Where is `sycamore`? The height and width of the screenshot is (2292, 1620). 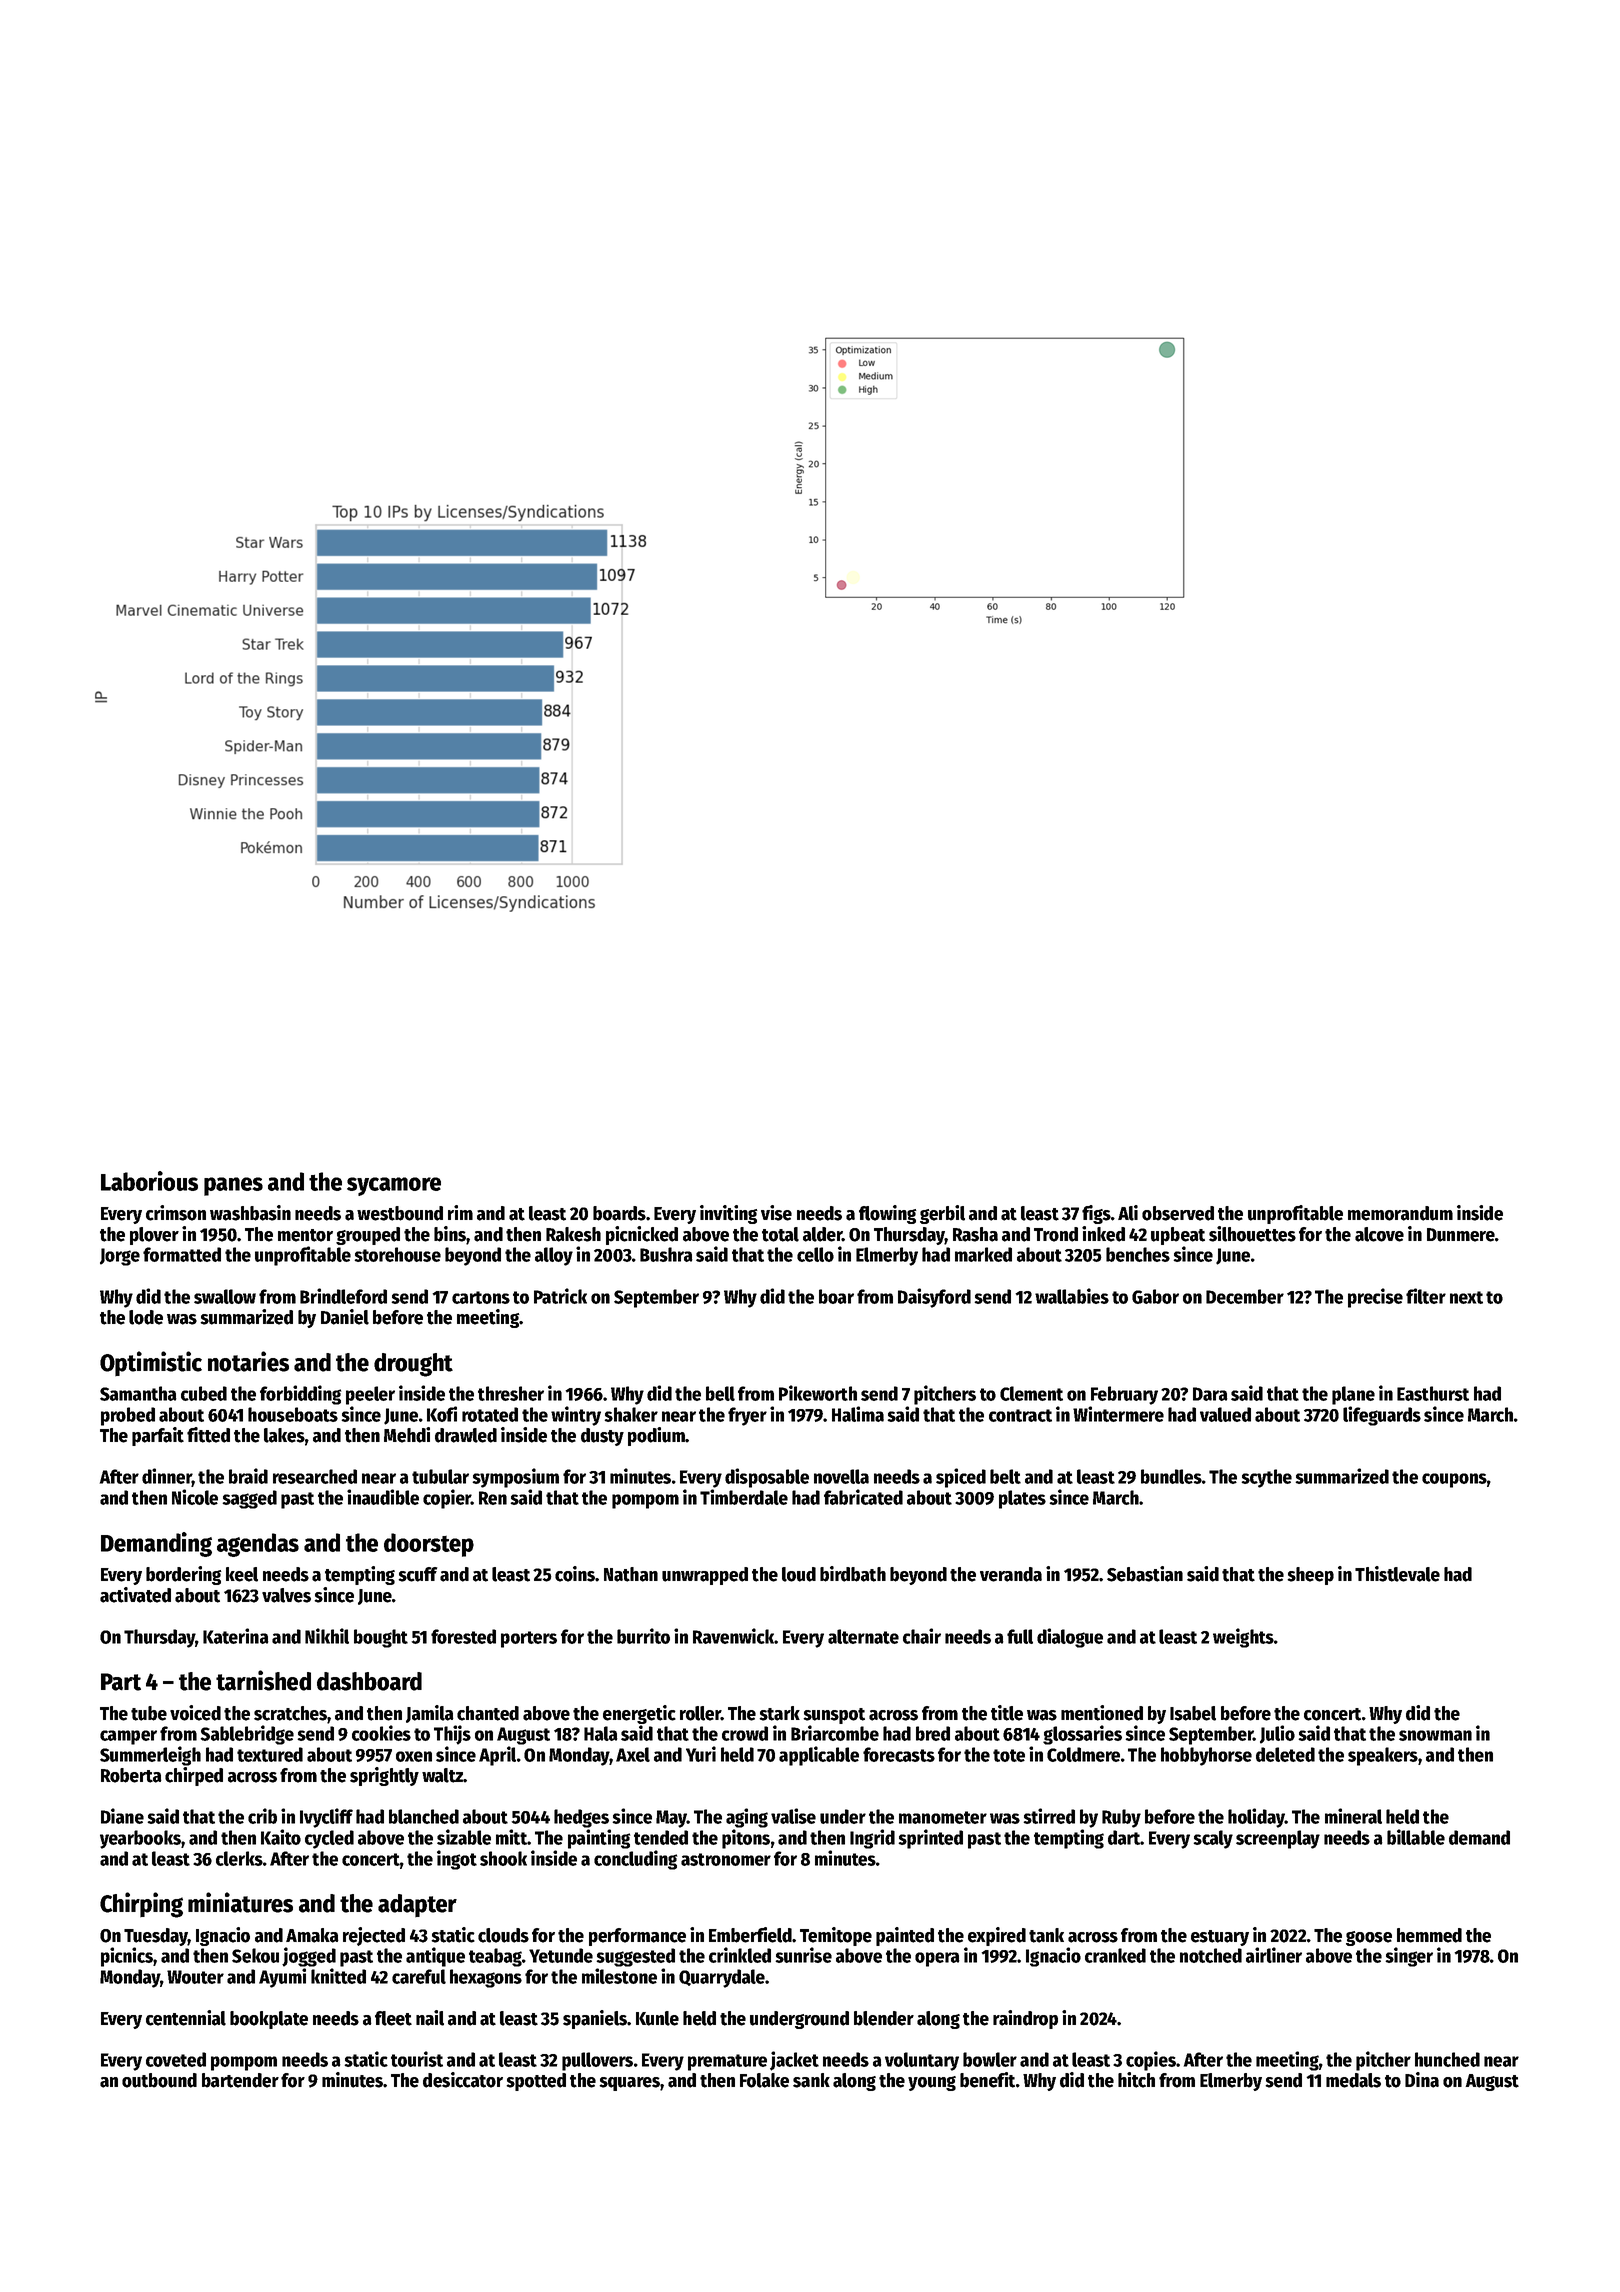
sycamore is located at coordinates (394, 1186).
